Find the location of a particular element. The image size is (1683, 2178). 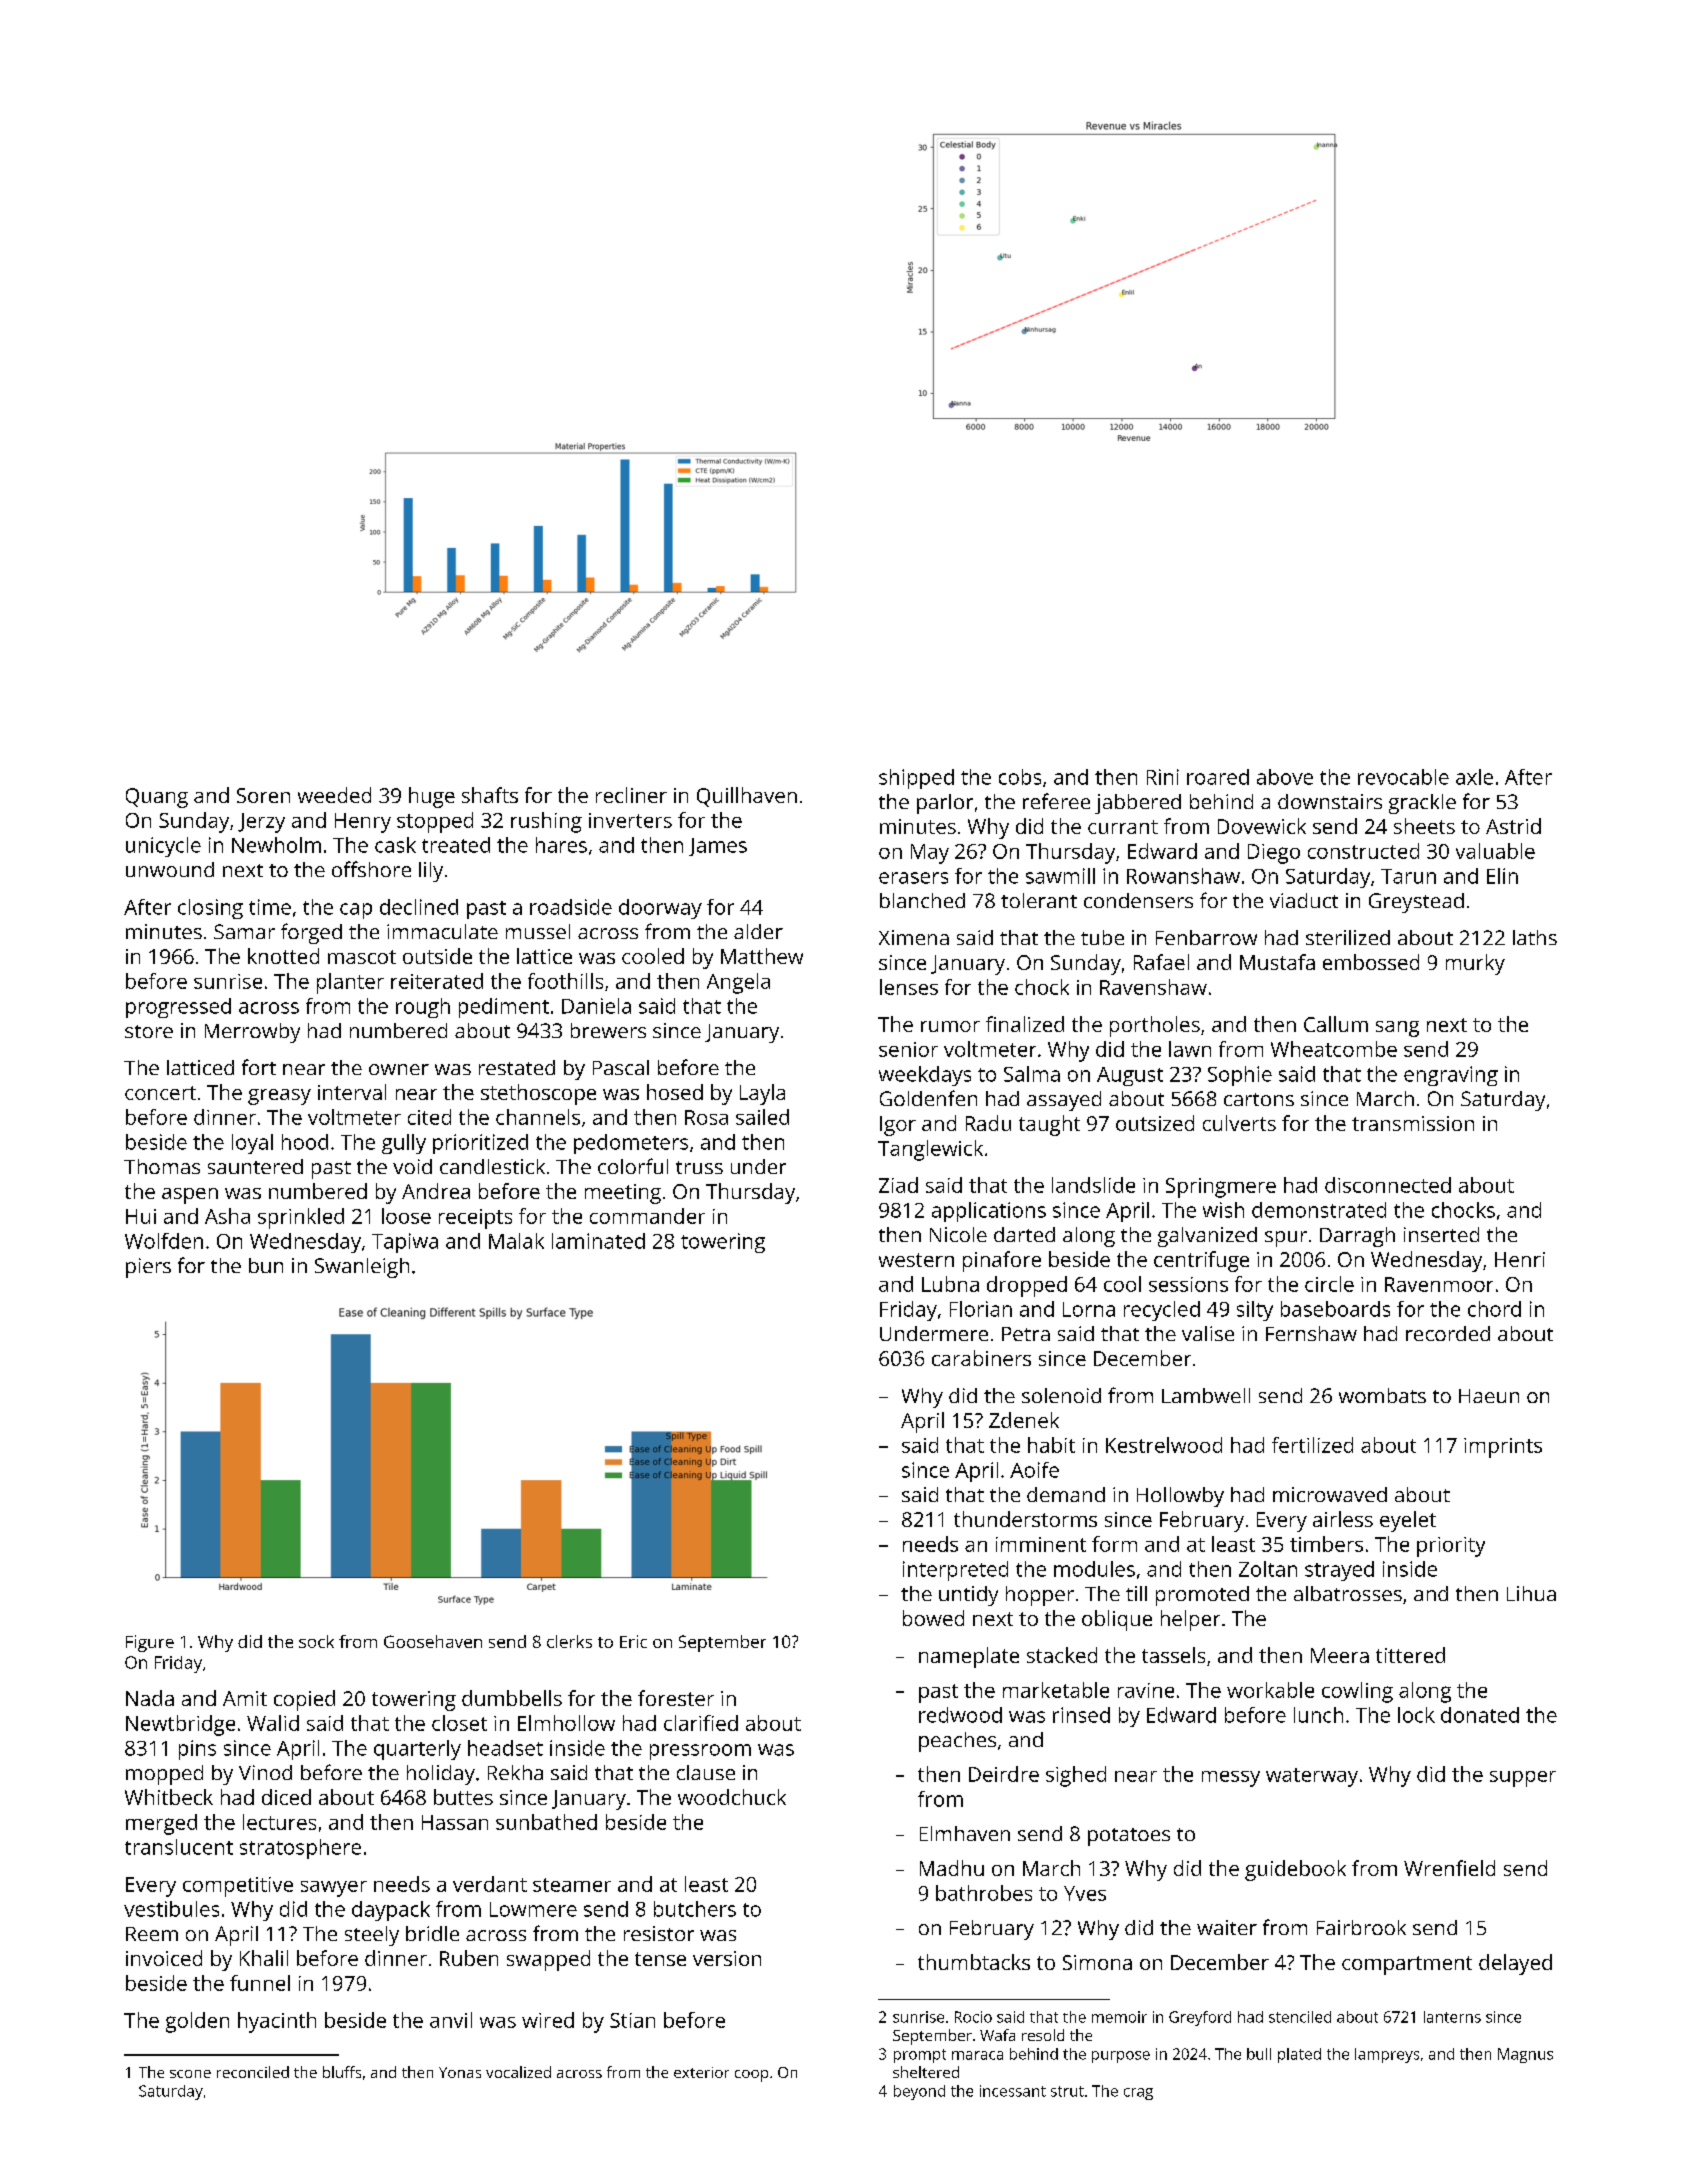

axle is located at coordinates (1474, 777).
